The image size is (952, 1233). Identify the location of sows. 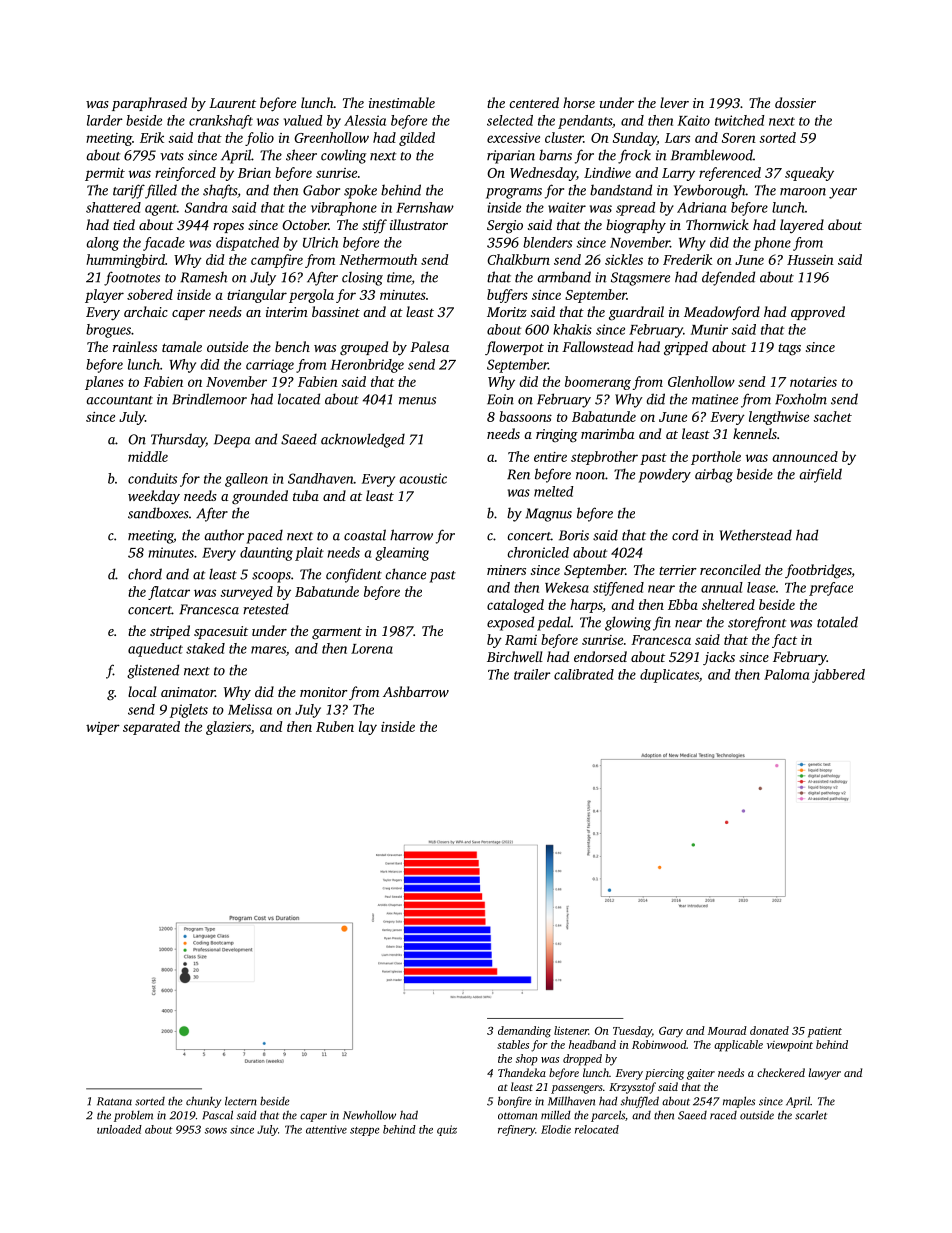
(216, 1131).
